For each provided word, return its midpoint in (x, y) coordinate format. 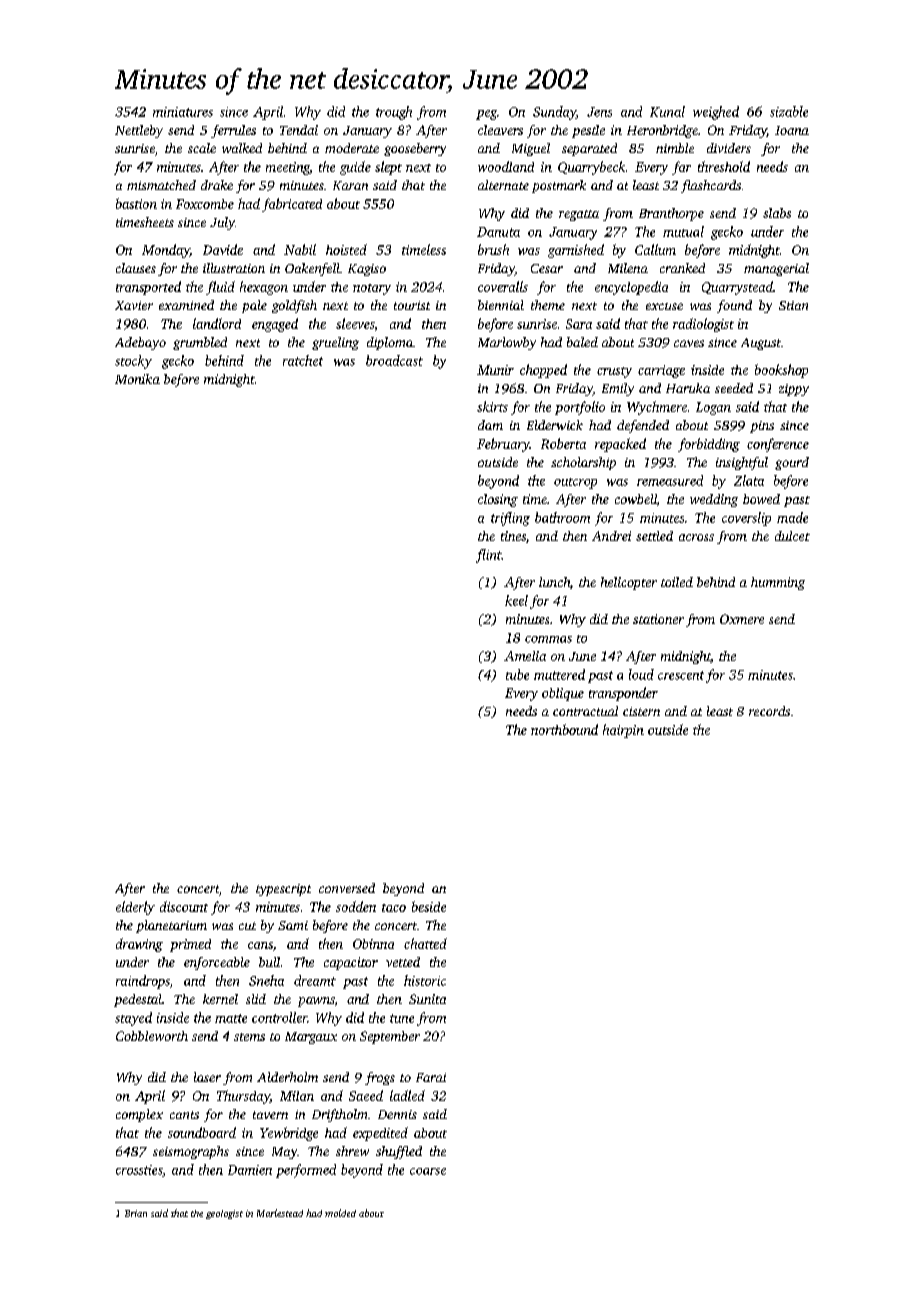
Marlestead (280, 1213)
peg (486, 115)
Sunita (427, 999)
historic (425, 980)
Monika (137, 379)
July (222, 223)
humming (778, 583)
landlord (217, 323)
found (734, 306)
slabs (777, 213)
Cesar (547, 268)
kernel (220, 999)
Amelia (525, 656)
